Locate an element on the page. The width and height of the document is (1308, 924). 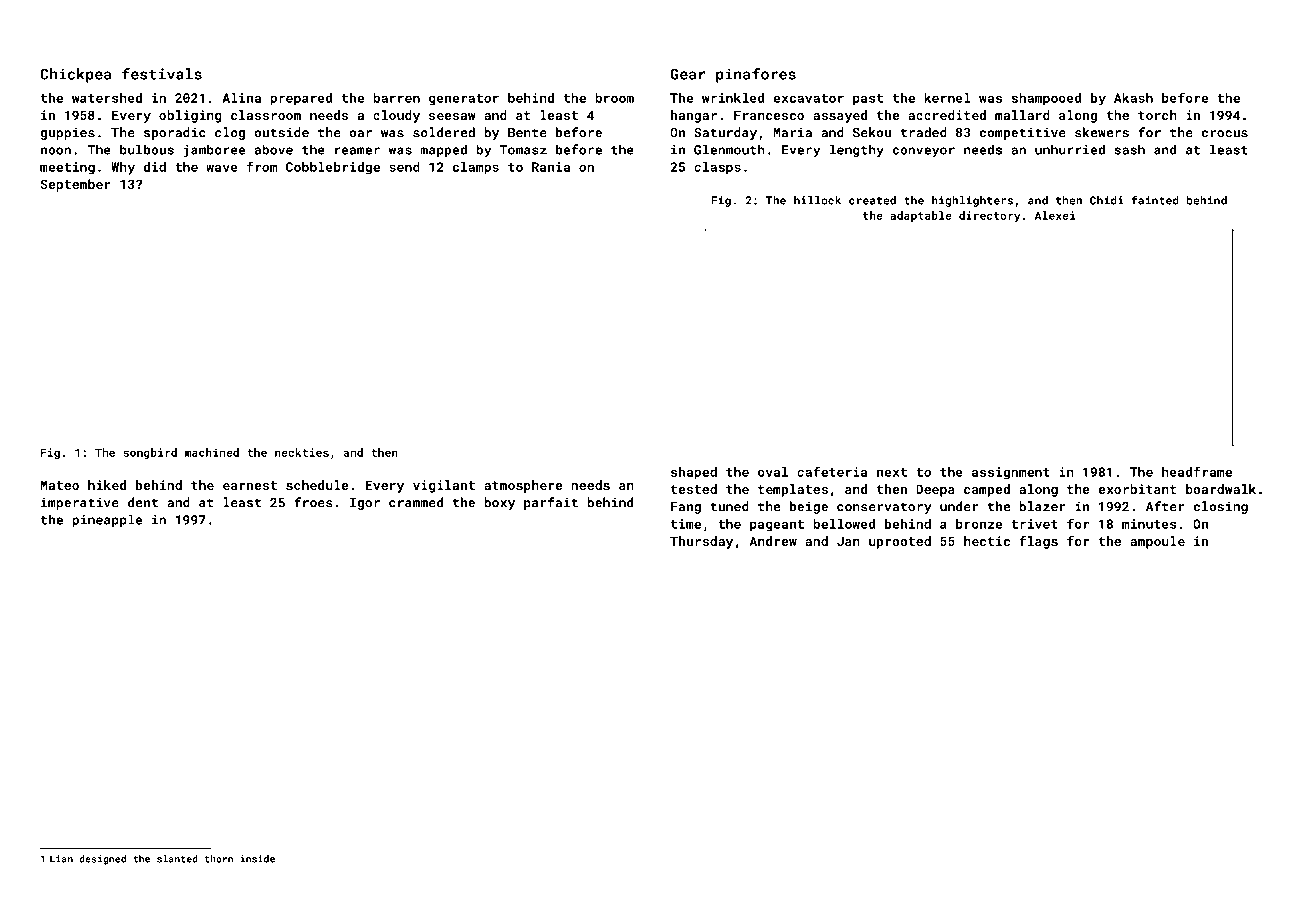
beige is located at coordinates (809, 507).
